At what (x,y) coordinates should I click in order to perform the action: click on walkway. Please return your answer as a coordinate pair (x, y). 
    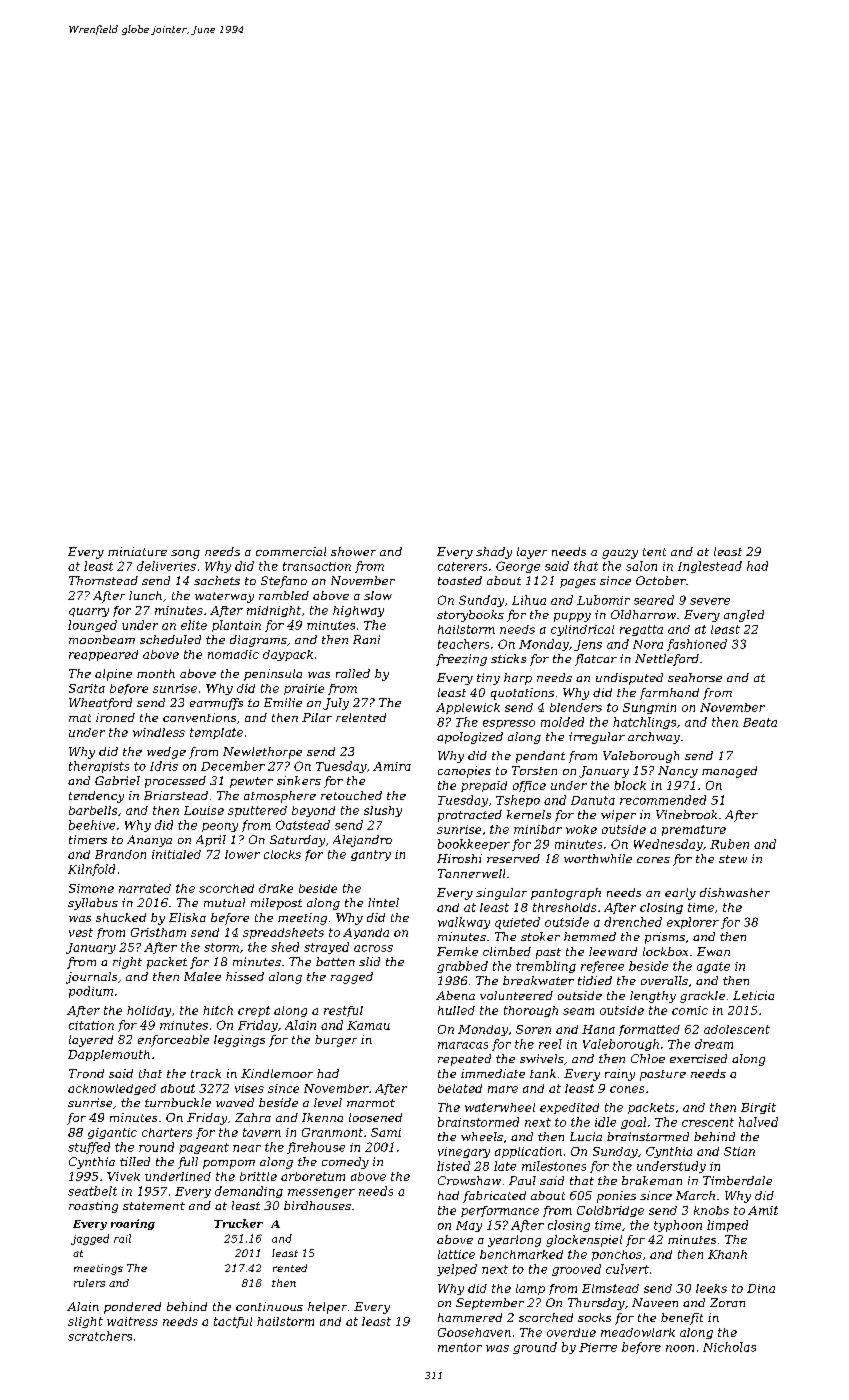
    Looking at the image, I should click on (464, 923).
